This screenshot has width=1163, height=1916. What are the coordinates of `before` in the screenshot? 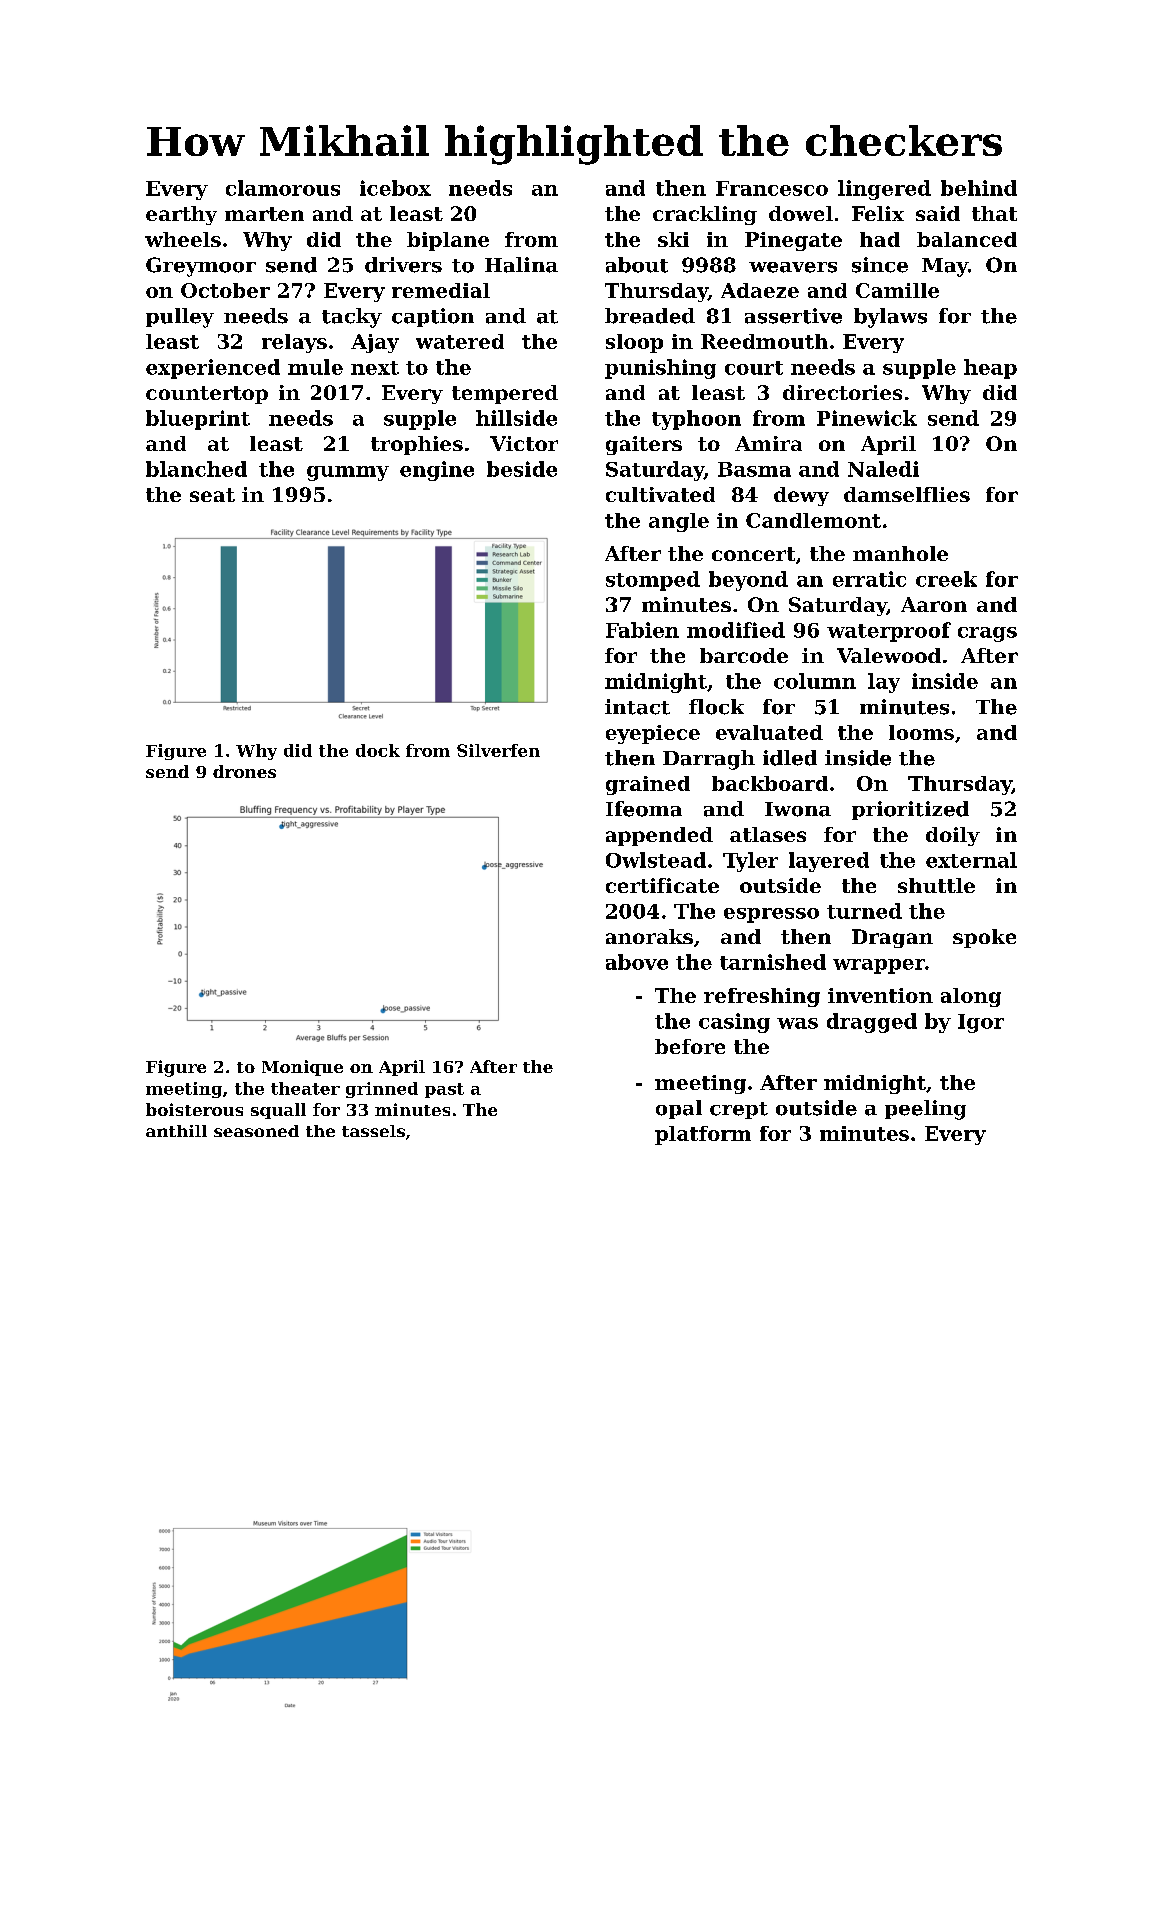 It's located at (690, 1046).
